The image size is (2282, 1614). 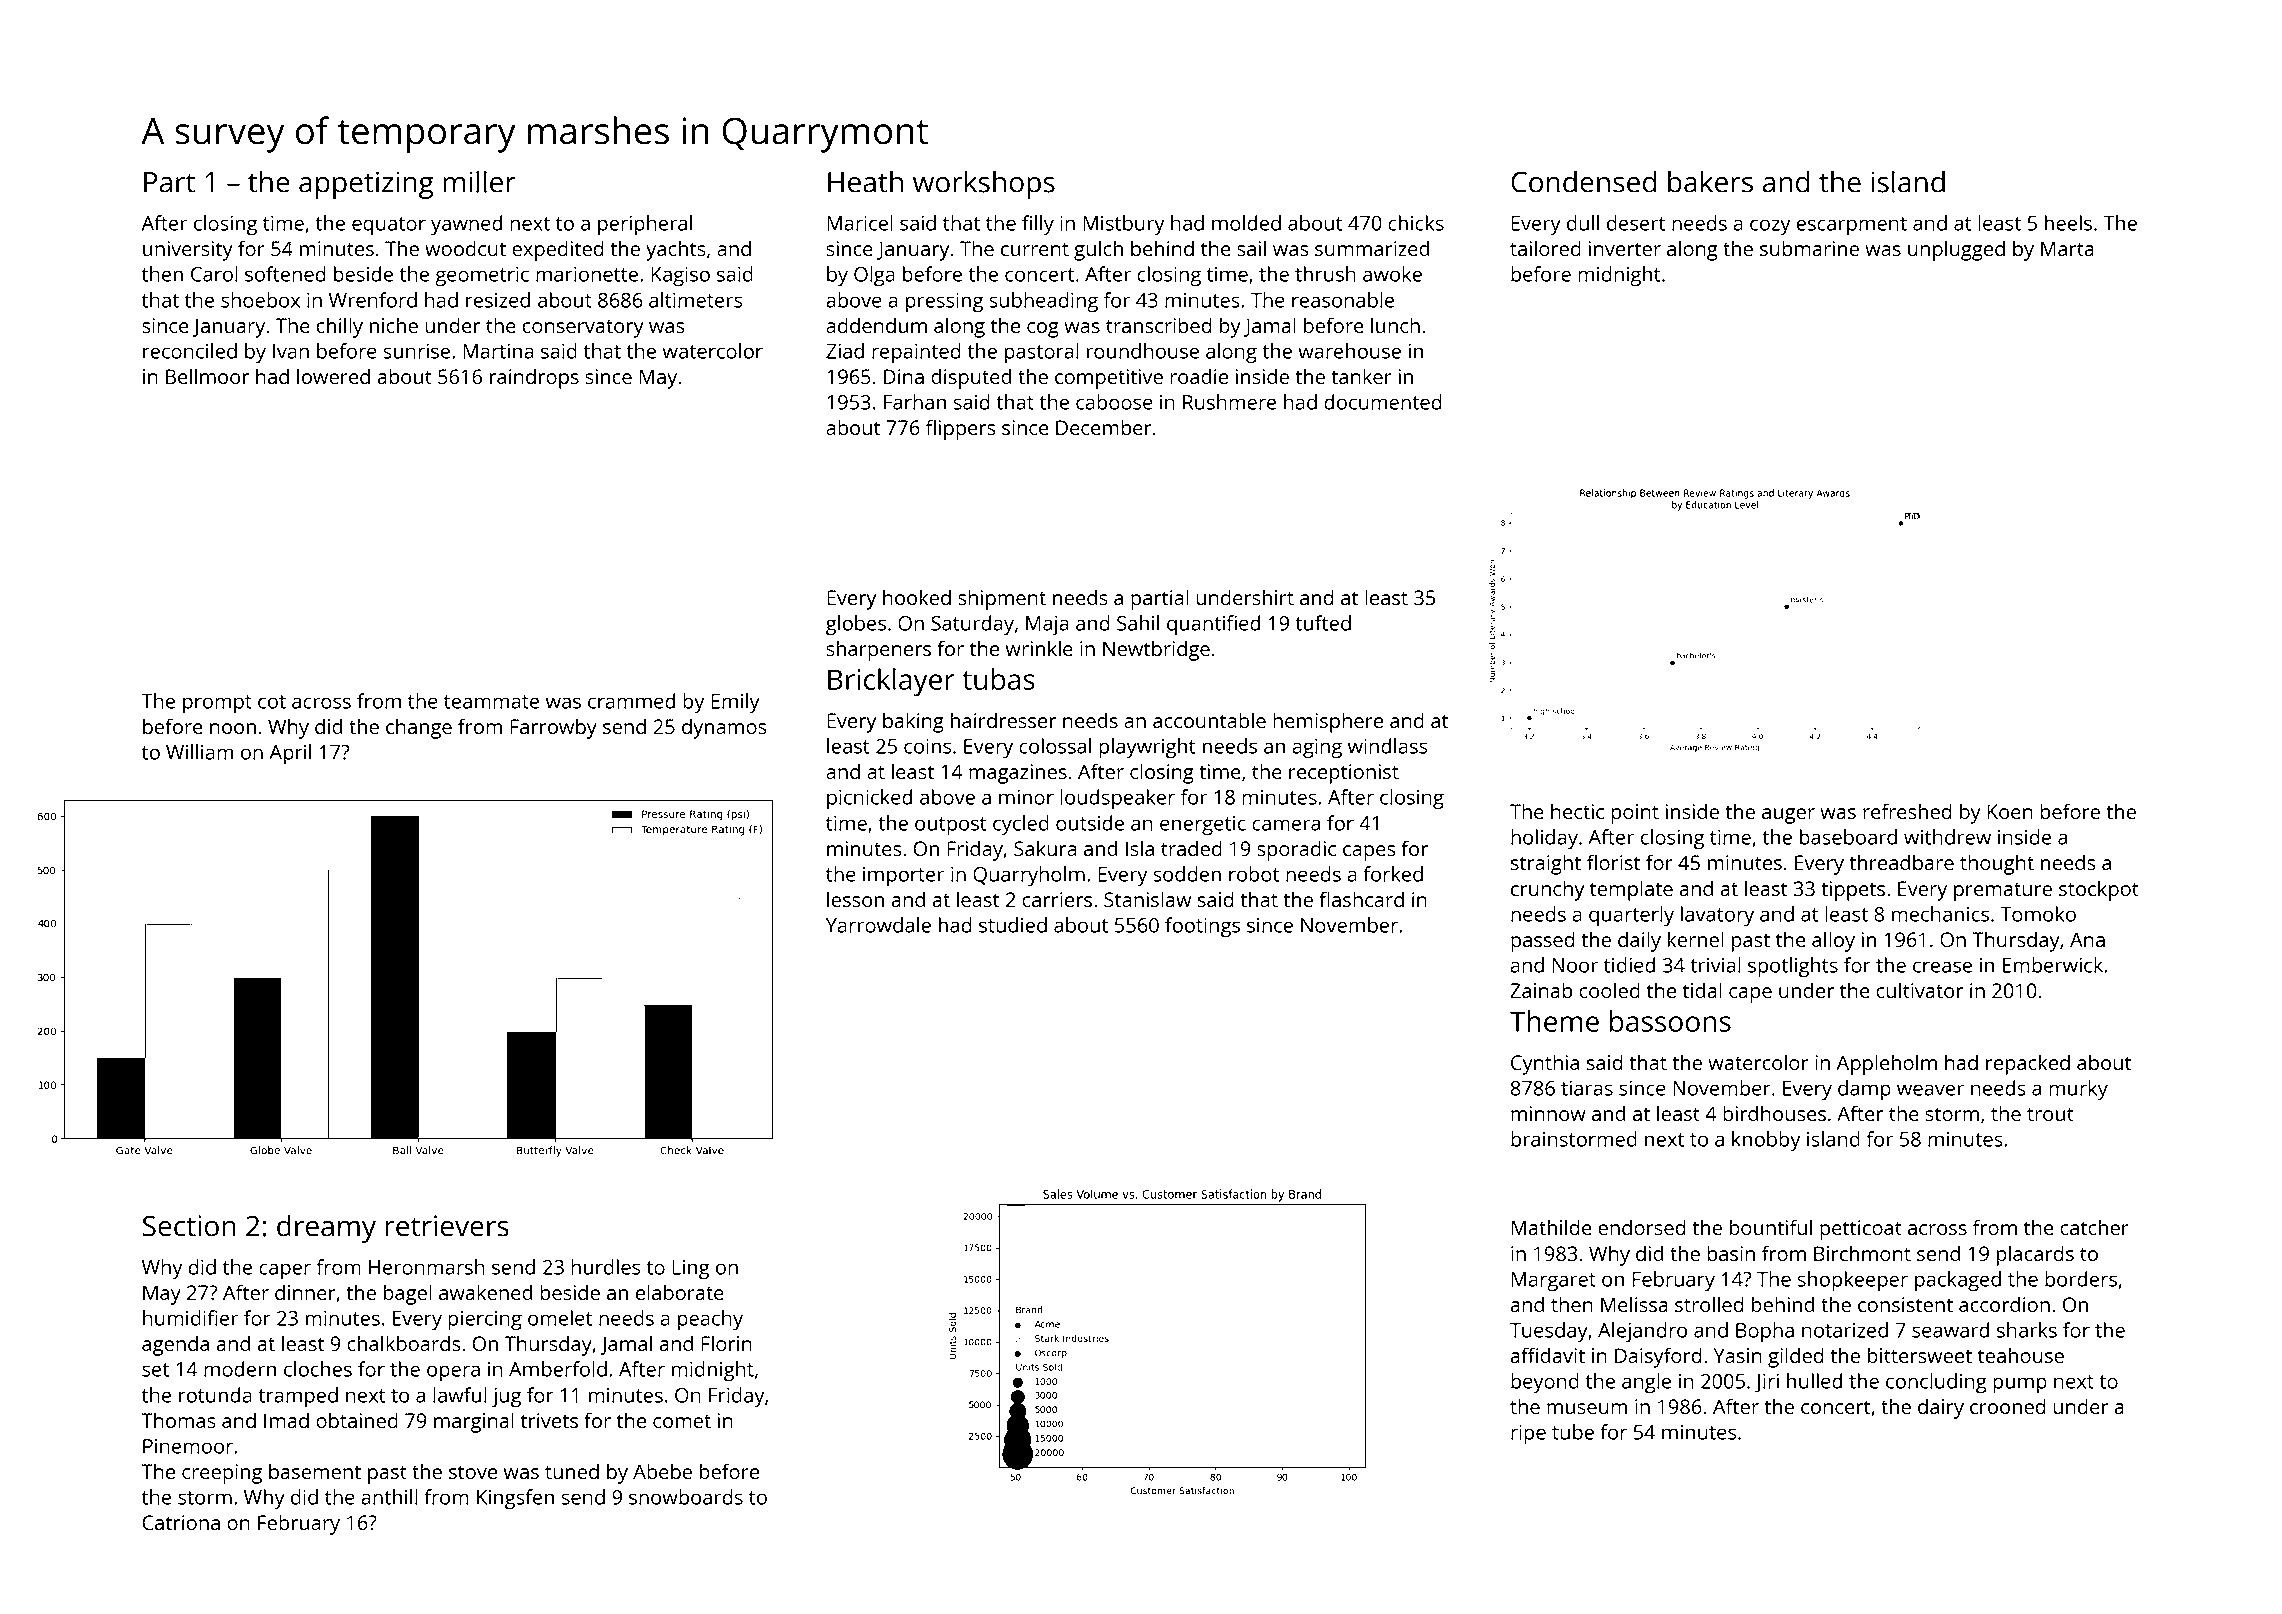 I want to click on Rushmere, so click(x=1230, y=402).
